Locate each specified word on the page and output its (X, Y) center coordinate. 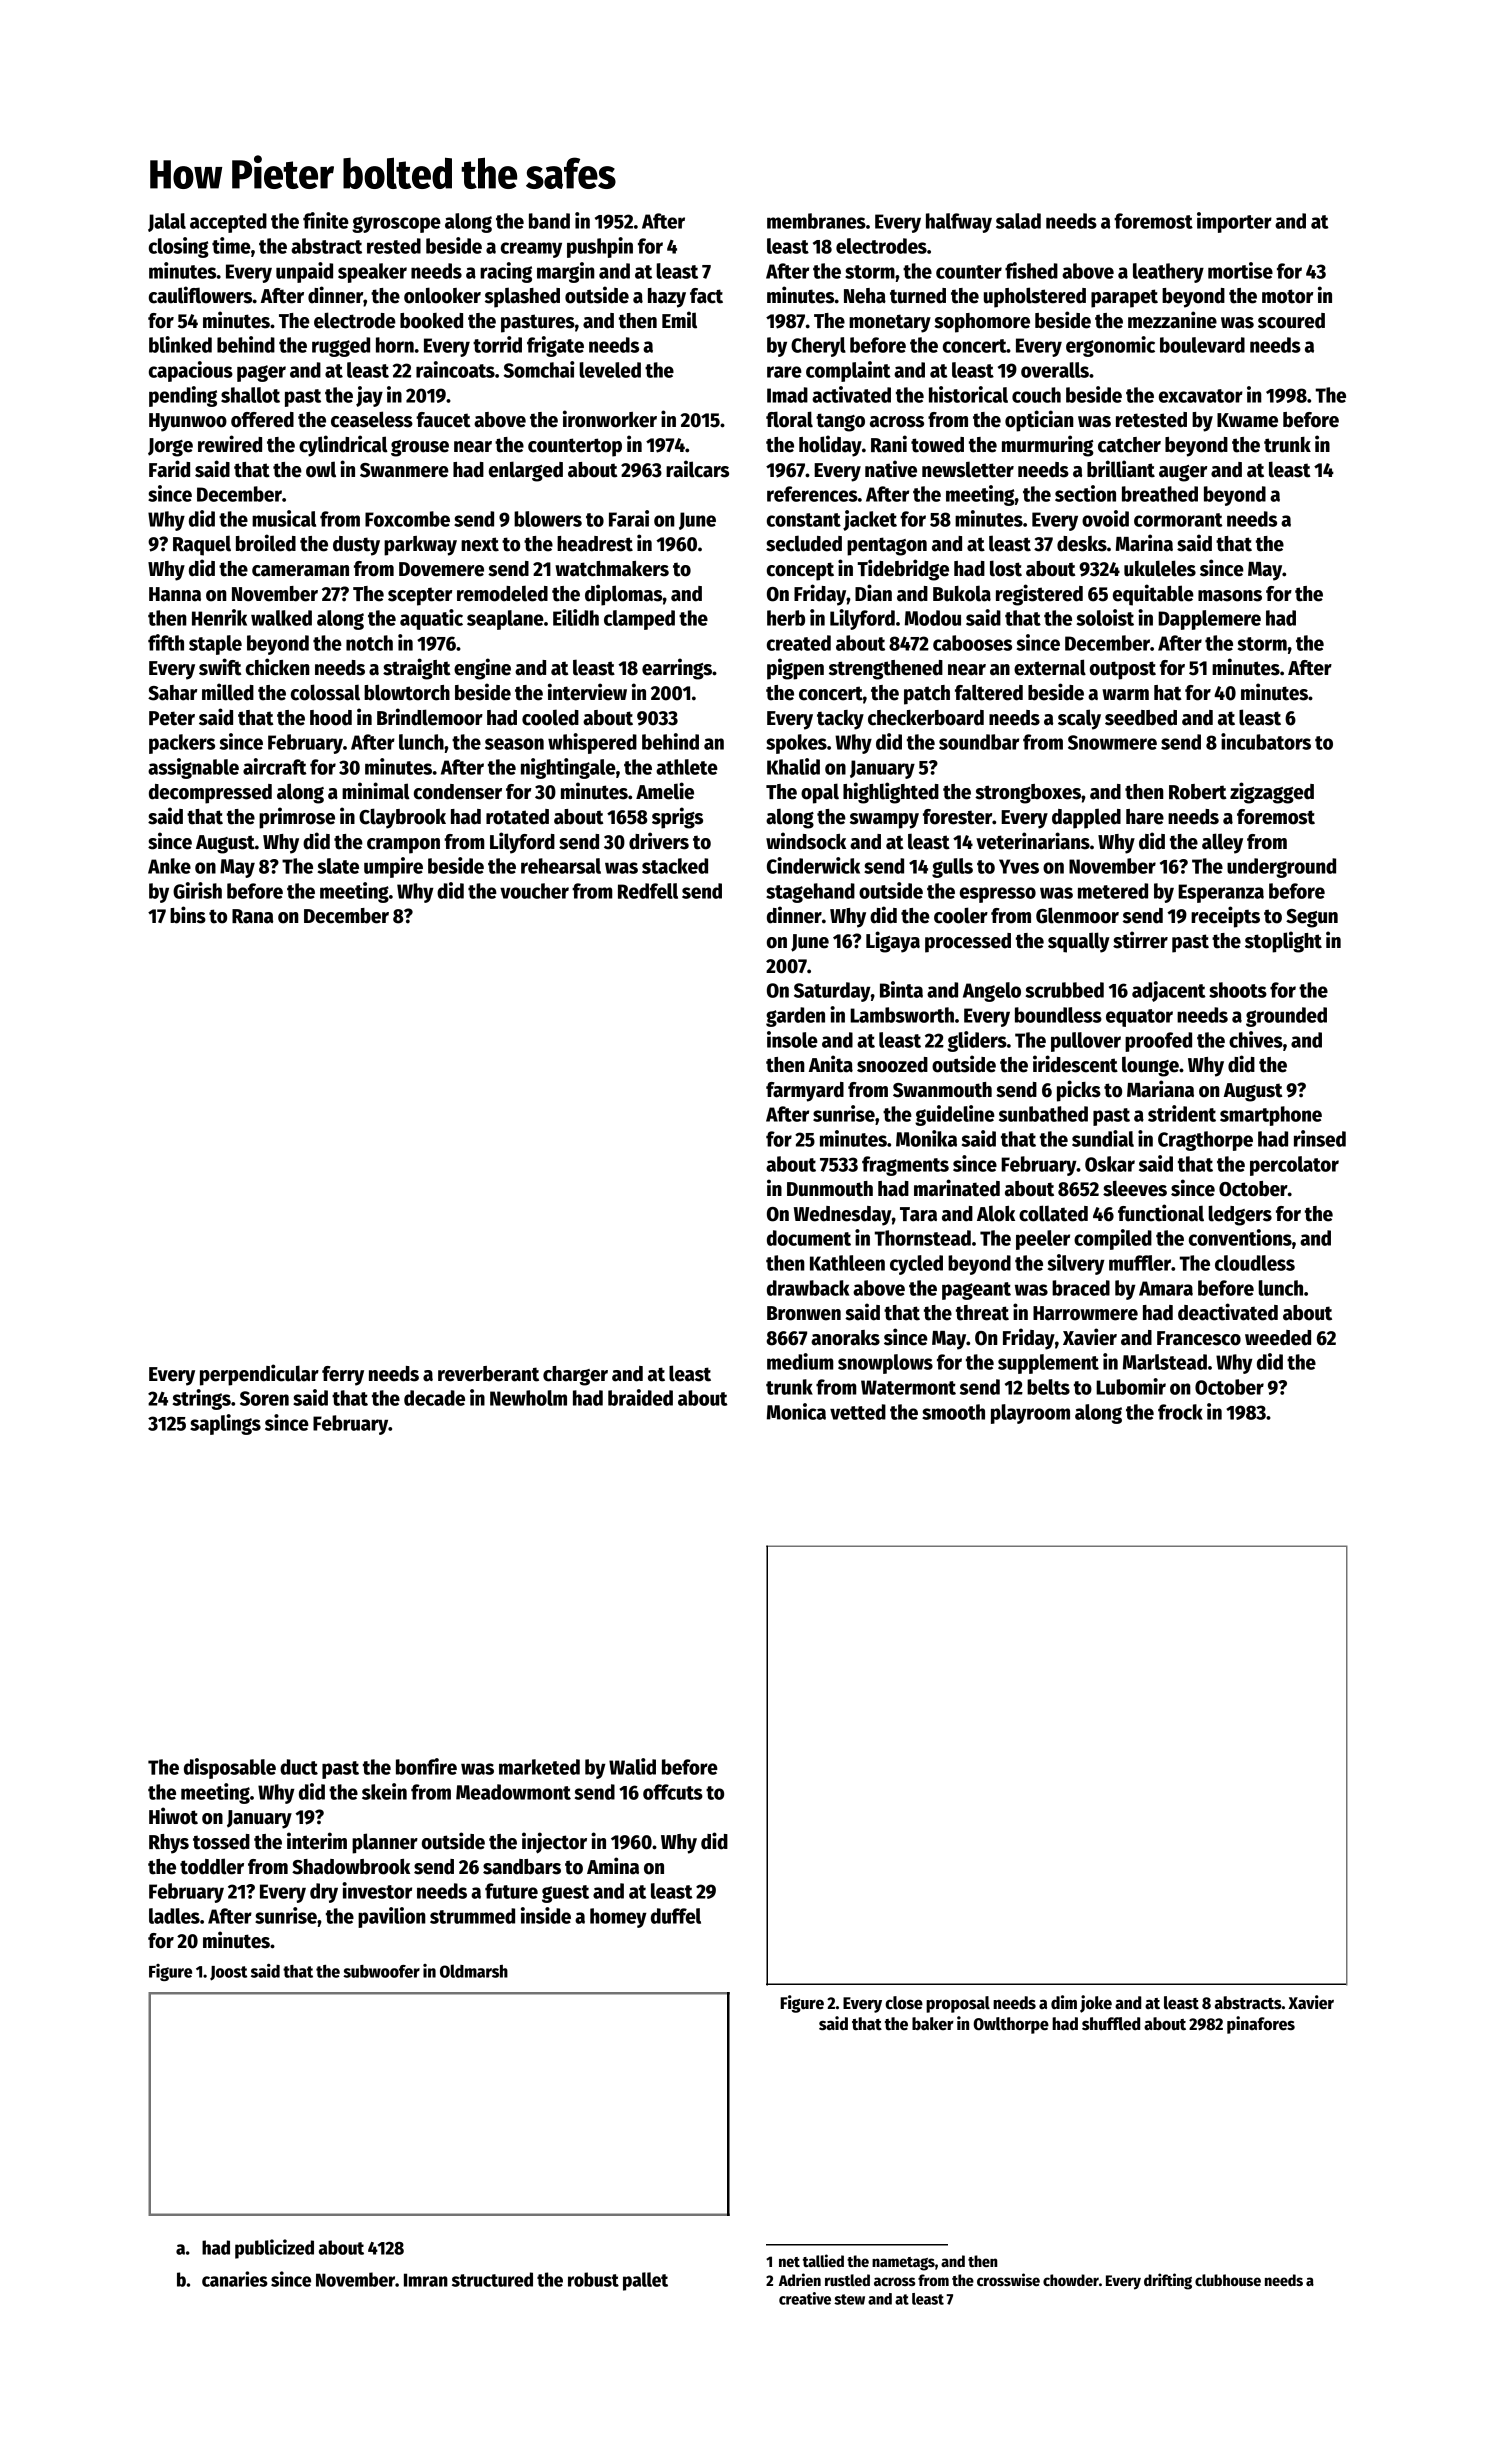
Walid (632, 1766)
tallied (823, 2260)
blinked (180, 344)
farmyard (805, 1092)
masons (1230, 596)
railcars (697, 469)
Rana (252, 916)
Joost (228, 1973)
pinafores (1261, 2025)
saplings (225, 1424)
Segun (1312, 918)
